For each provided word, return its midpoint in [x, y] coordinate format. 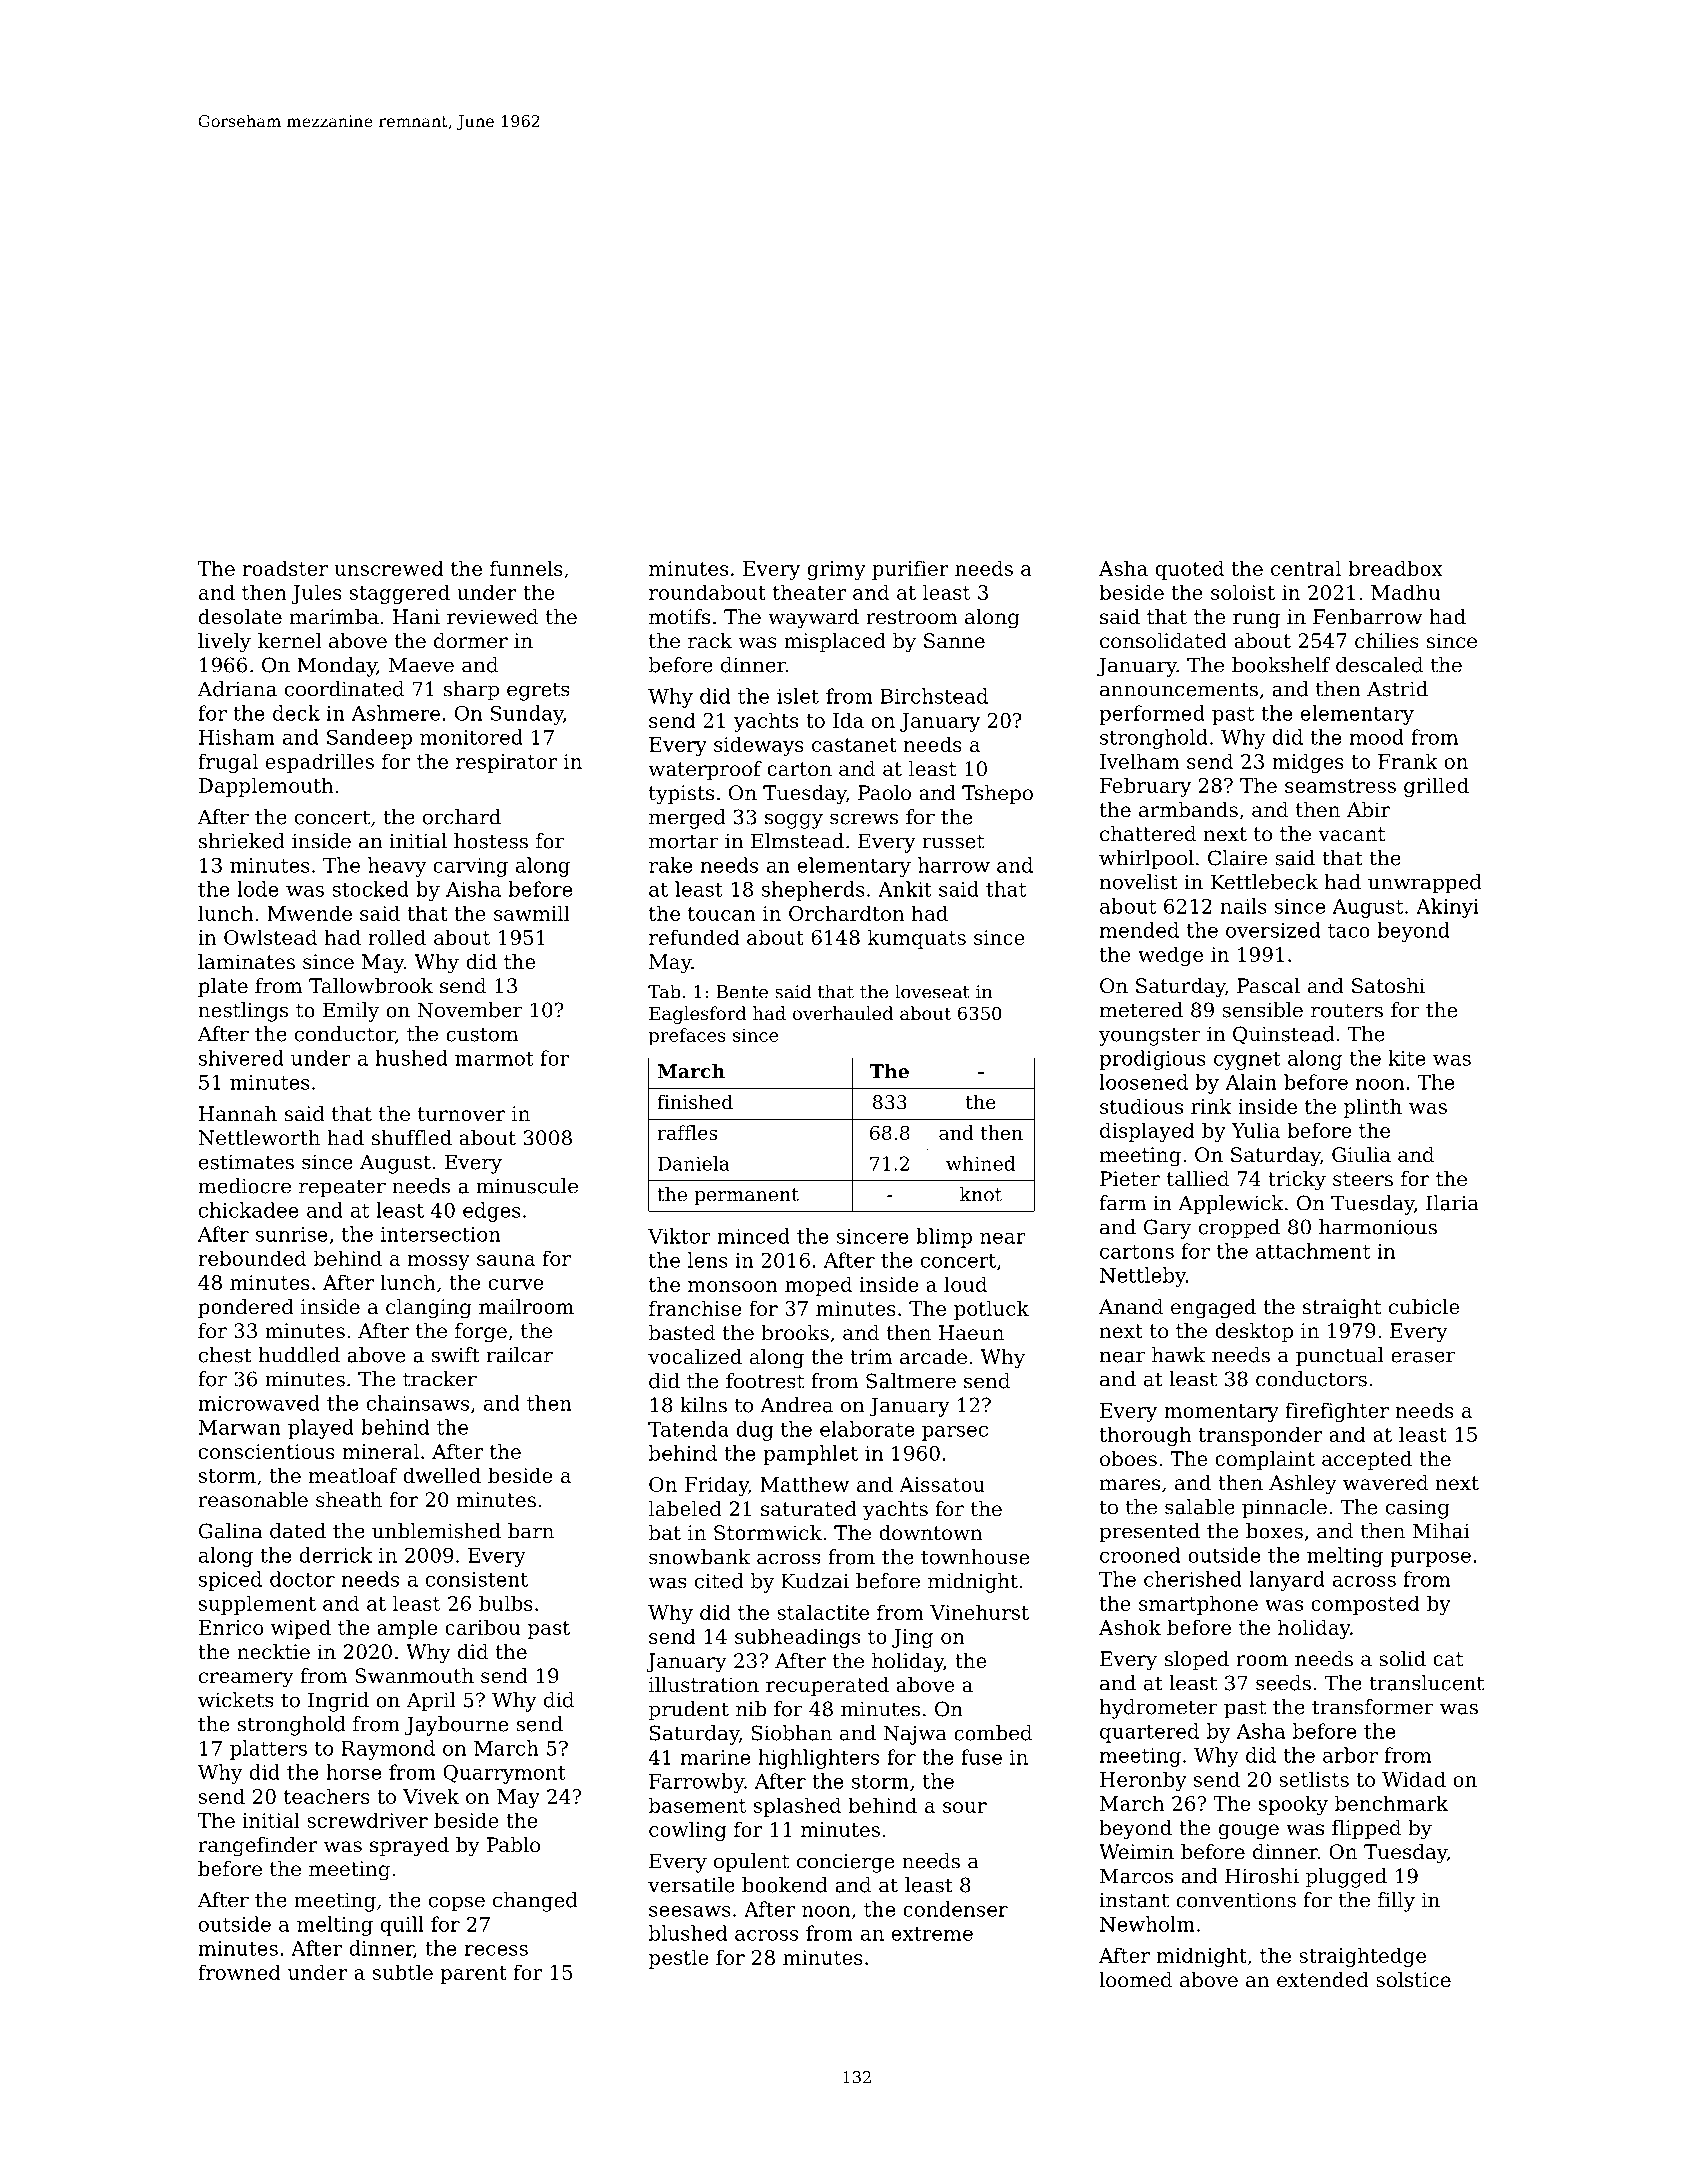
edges [492, 1212]
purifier [910, 570]
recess [496, 1950]
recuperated [827, 1686]
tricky [1297, 1181]
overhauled [843, 1013]
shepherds [813, 891]
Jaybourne [456, 1726]
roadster [285, 568]
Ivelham [1140, 761]
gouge [1249, 1832]
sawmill [532, 913]
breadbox [1395, 568]
